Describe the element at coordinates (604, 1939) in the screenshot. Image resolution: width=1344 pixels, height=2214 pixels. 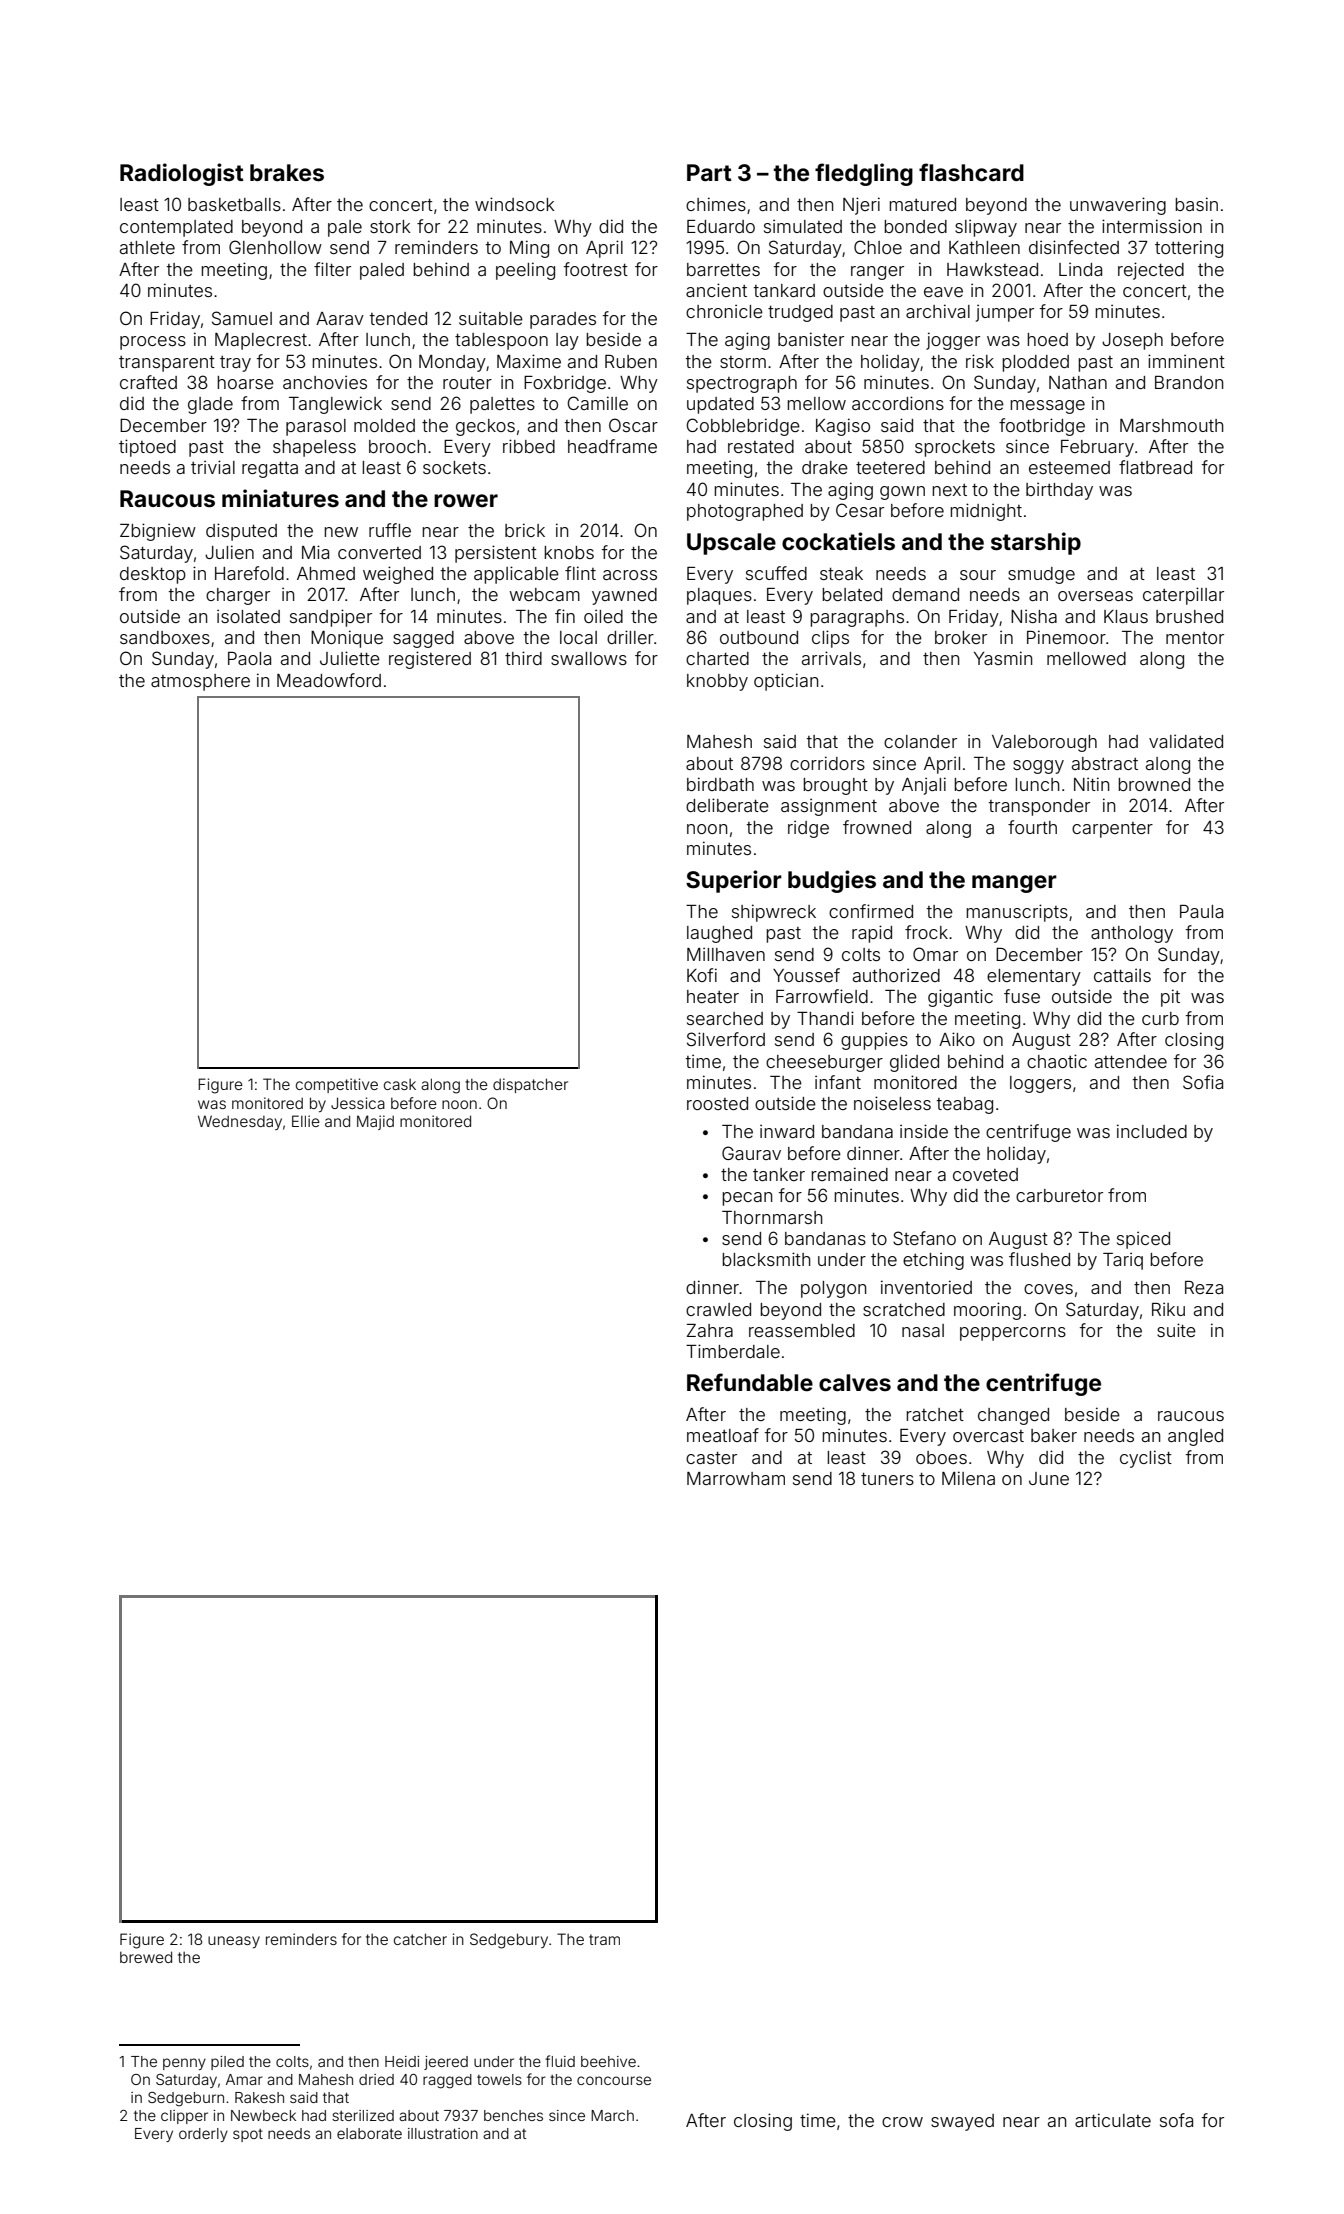
I see `tram` at that location.
